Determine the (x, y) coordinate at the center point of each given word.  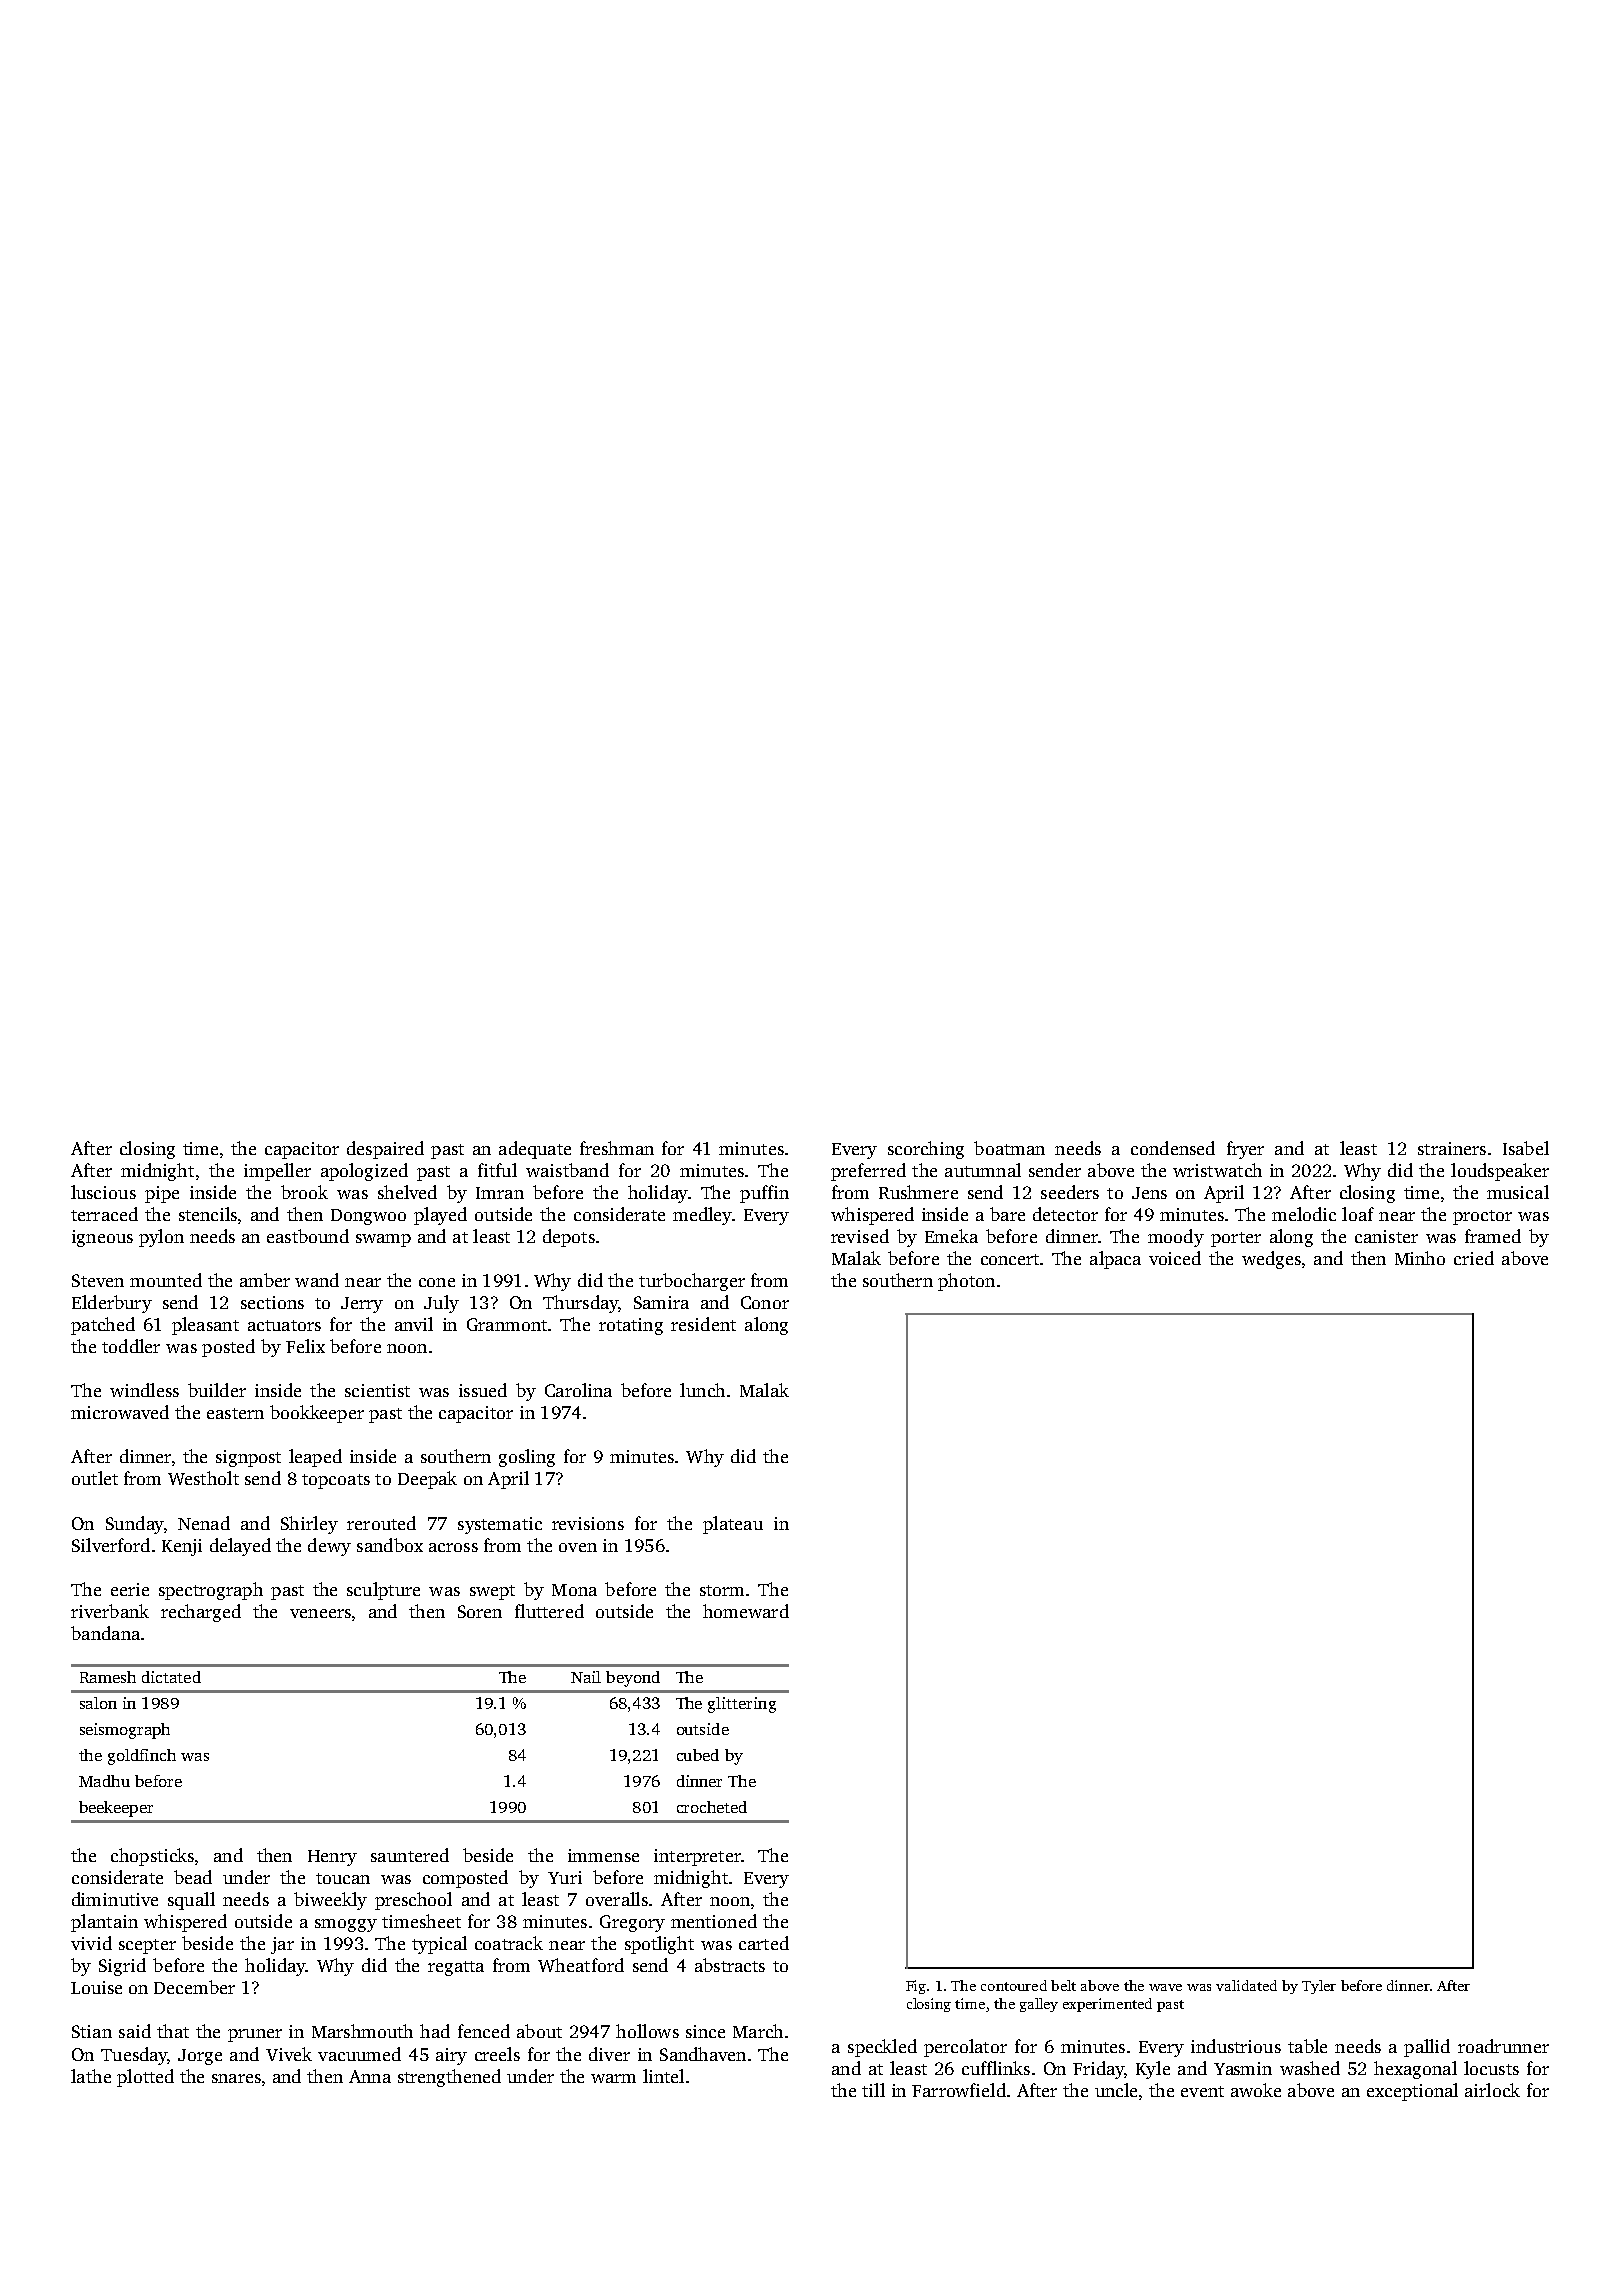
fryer (1245, 1150)
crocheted (712, 1807)
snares (236, 2078)
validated (1246, 1985)
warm (613, 2078)
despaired (385, 1150)
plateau (733, 1525)
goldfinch (142, 1757)
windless (144, 1390)
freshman (617, 1148)
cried (1474, 1258)
